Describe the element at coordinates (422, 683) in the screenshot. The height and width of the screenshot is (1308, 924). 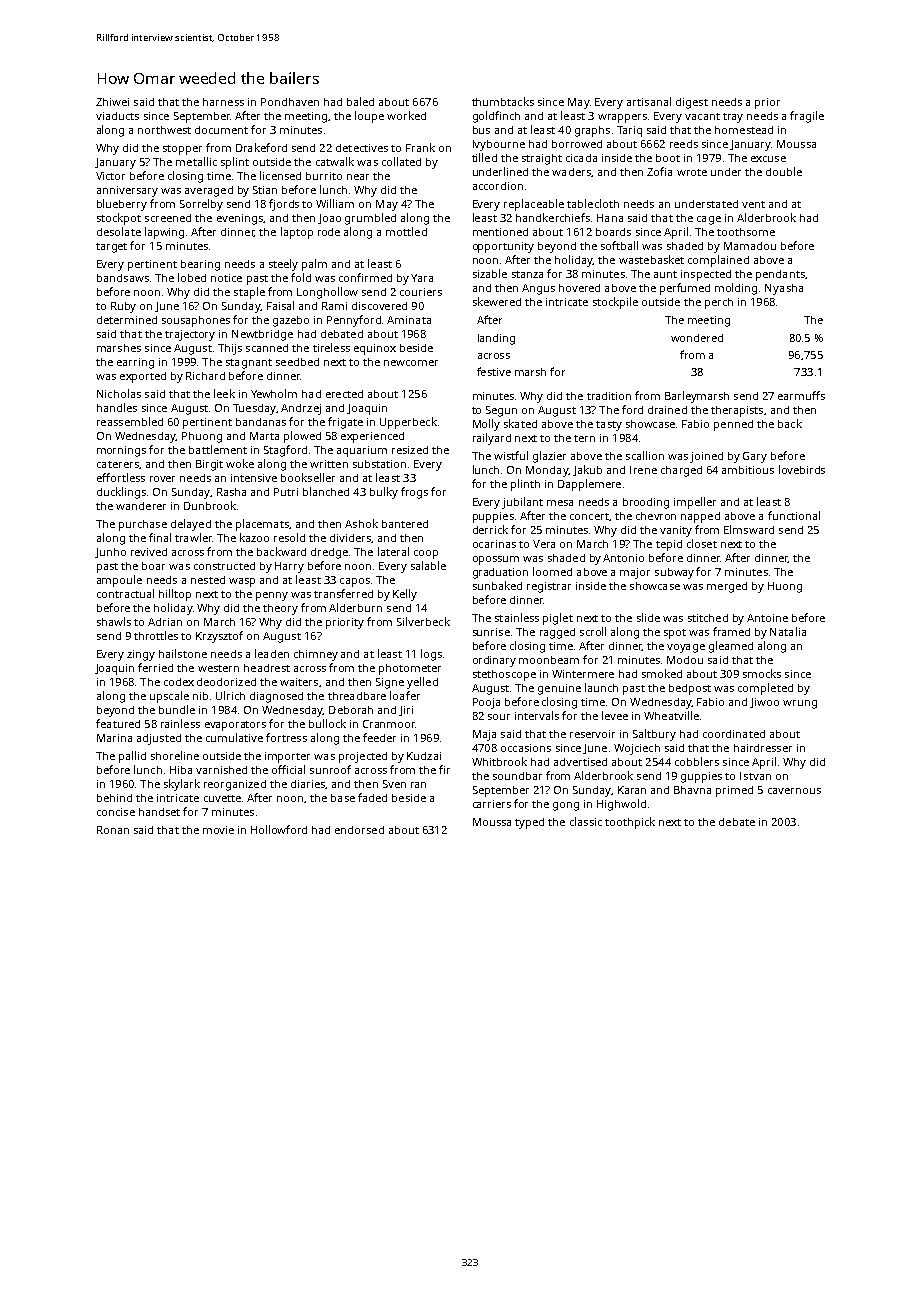
I see `yelled` at that location.
